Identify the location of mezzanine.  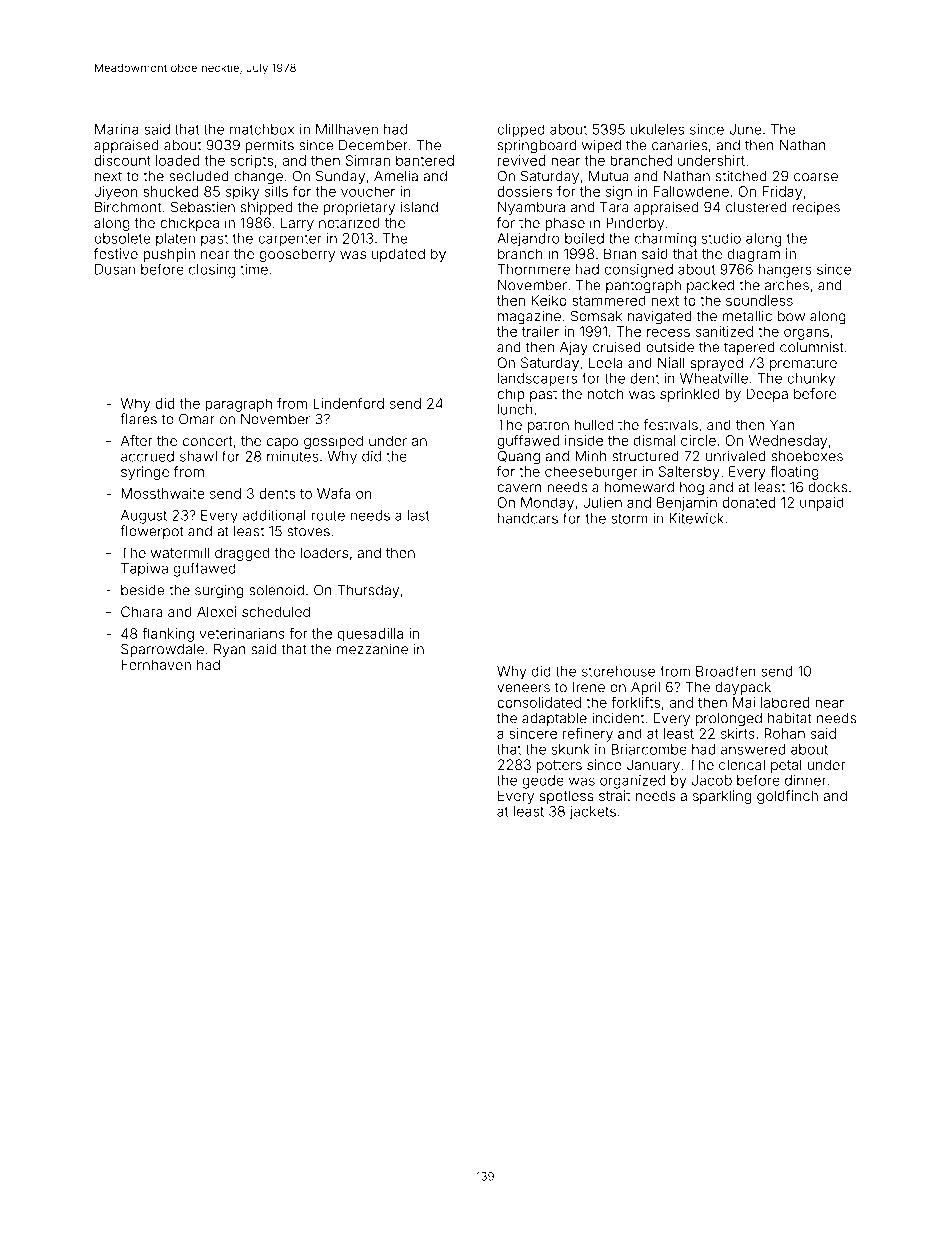
(372, 649).
